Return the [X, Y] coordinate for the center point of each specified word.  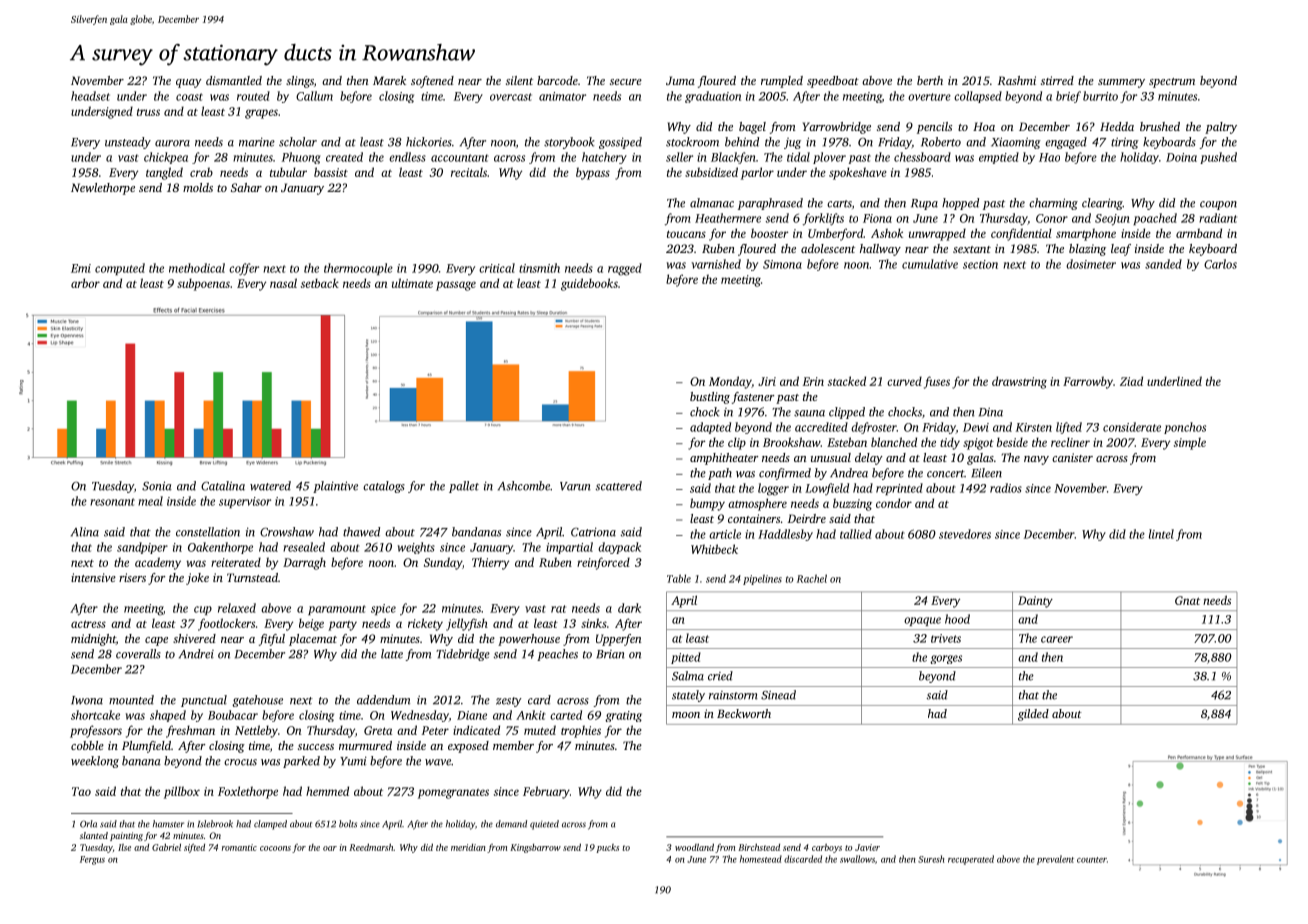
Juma [680, 80]
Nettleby [256, 731]
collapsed [978, 97]
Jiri [767, 381]
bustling [710, 398]
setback [320, 283]
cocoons [275, 848]
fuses [937, 382]
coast [189, 97]
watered [270, 486]
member [513, 745]
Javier [867, 847]
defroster [874, 428]
